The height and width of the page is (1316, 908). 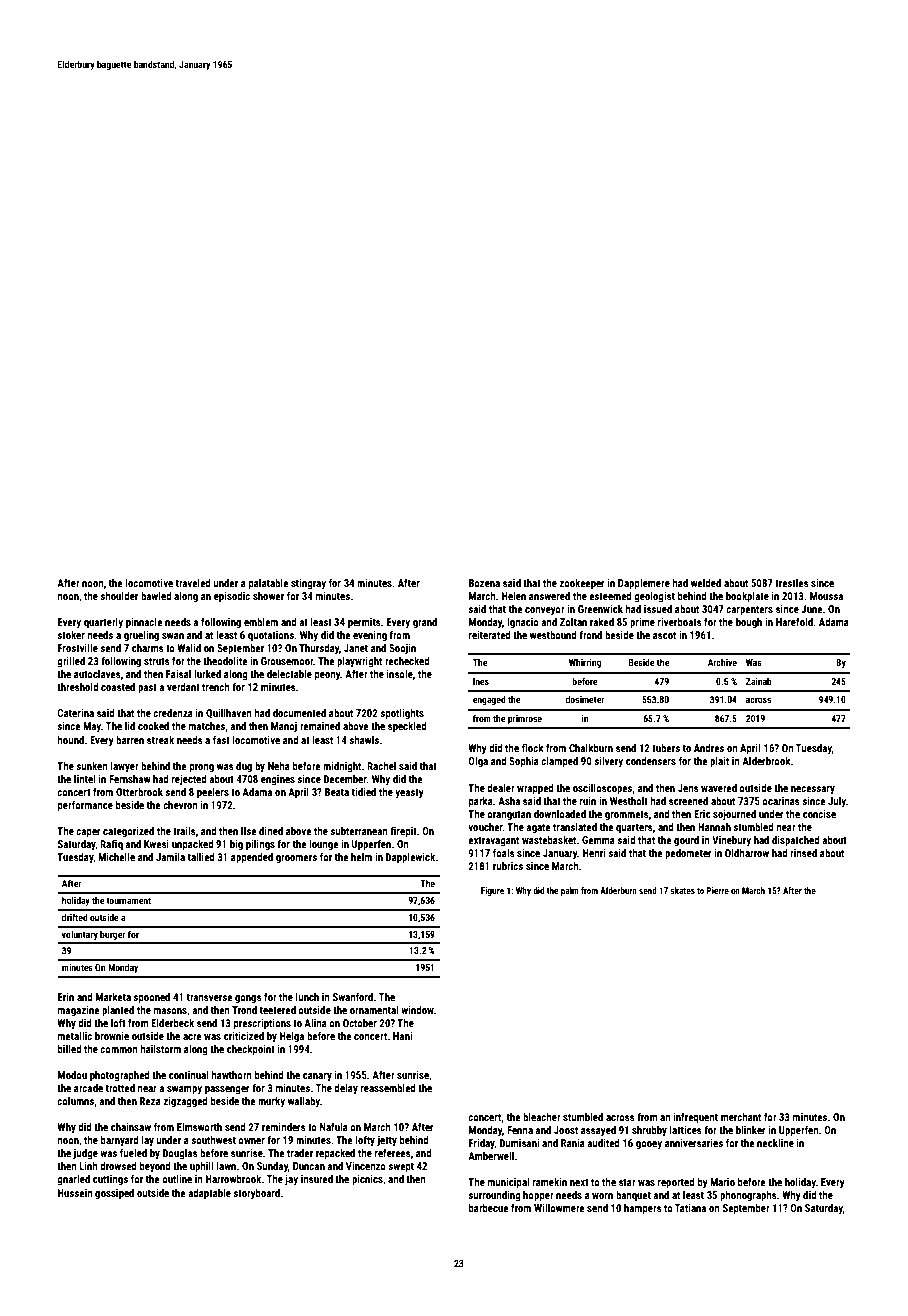 I want to click on dined, so click(x=271, y=831).
